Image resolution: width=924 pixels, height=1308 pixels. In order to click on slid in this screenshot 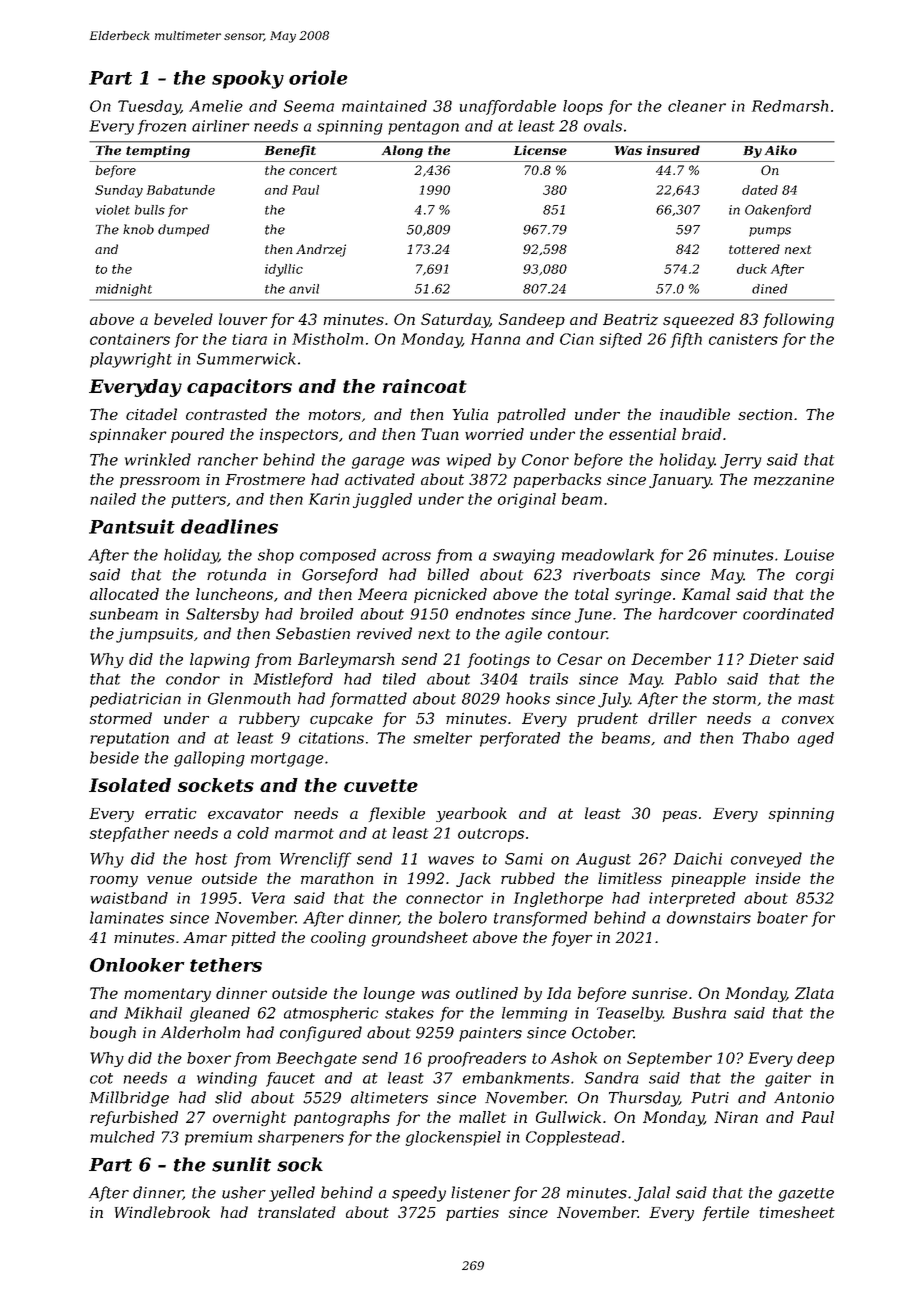, I will do `click(228, 1097)`.
